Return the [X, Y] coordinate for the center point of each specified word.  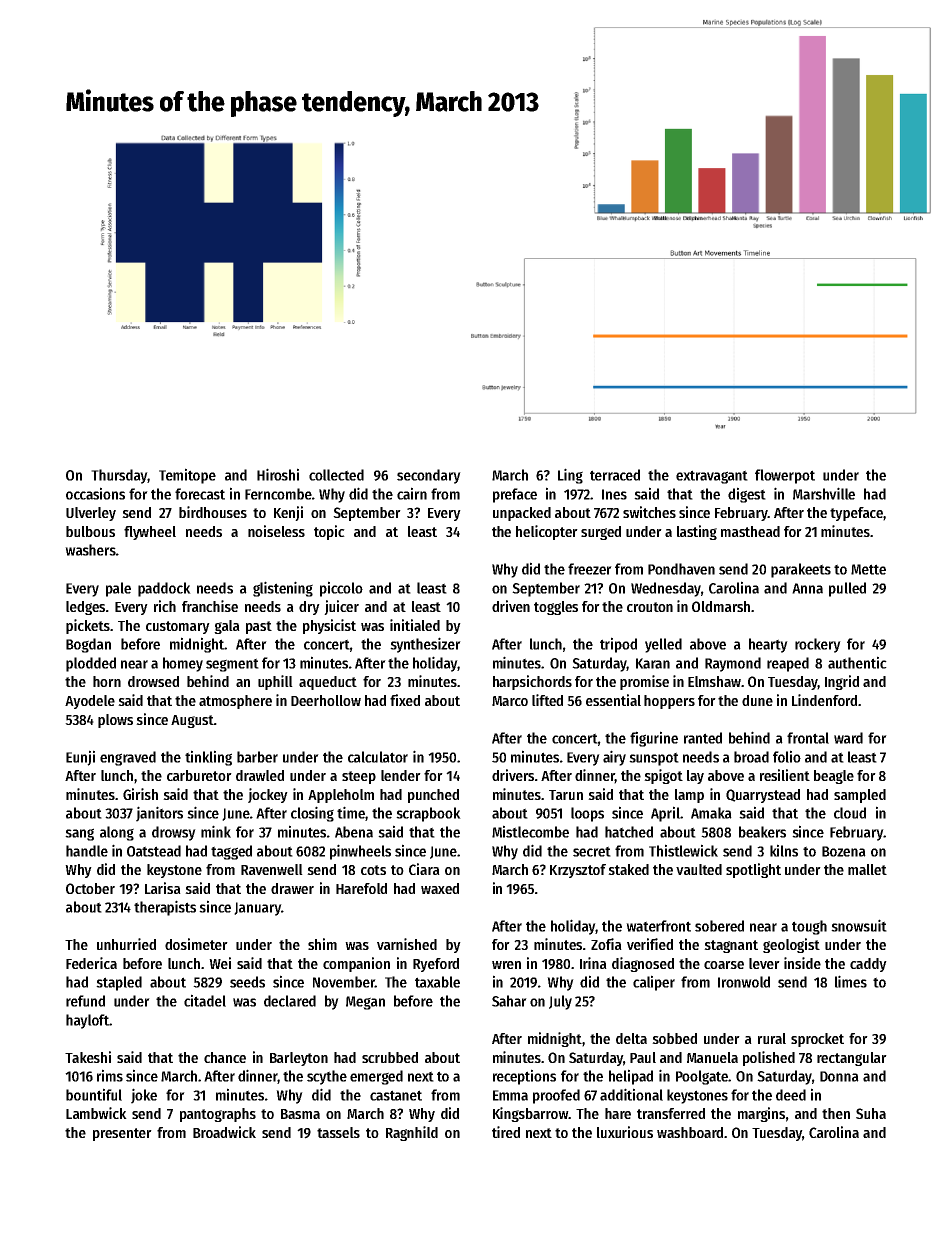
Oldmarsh [721, 606]
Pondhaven [681, 569]
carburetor [199, 775]
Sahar [509, 1001]
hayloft [87, 1021]
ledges [85, 608]
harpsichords [532, 682]
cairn [412, 493]
